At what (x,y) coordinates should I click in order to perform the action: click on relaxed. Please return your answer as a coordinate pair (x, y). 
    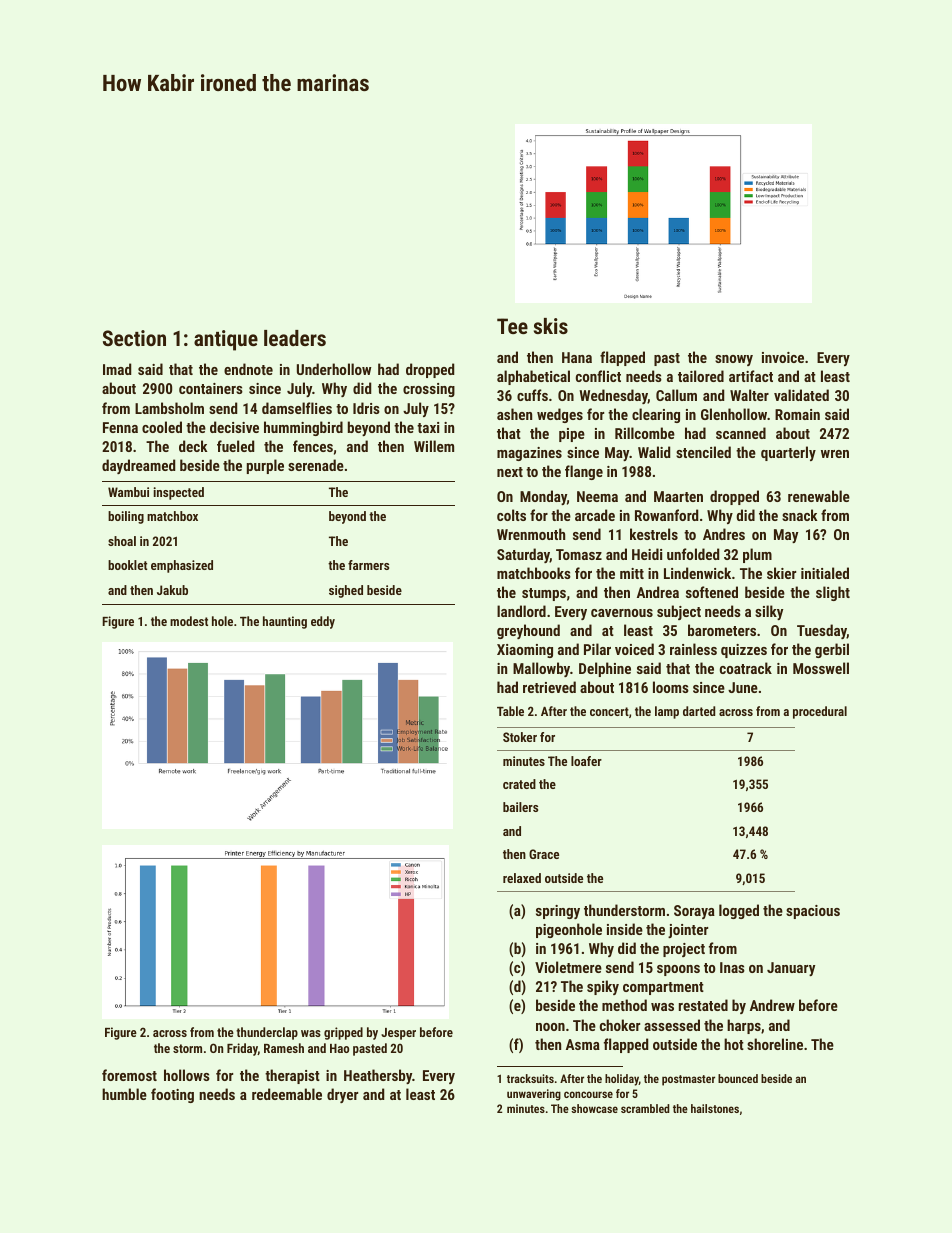
    Looking at the image, I should click on (522, 878).
